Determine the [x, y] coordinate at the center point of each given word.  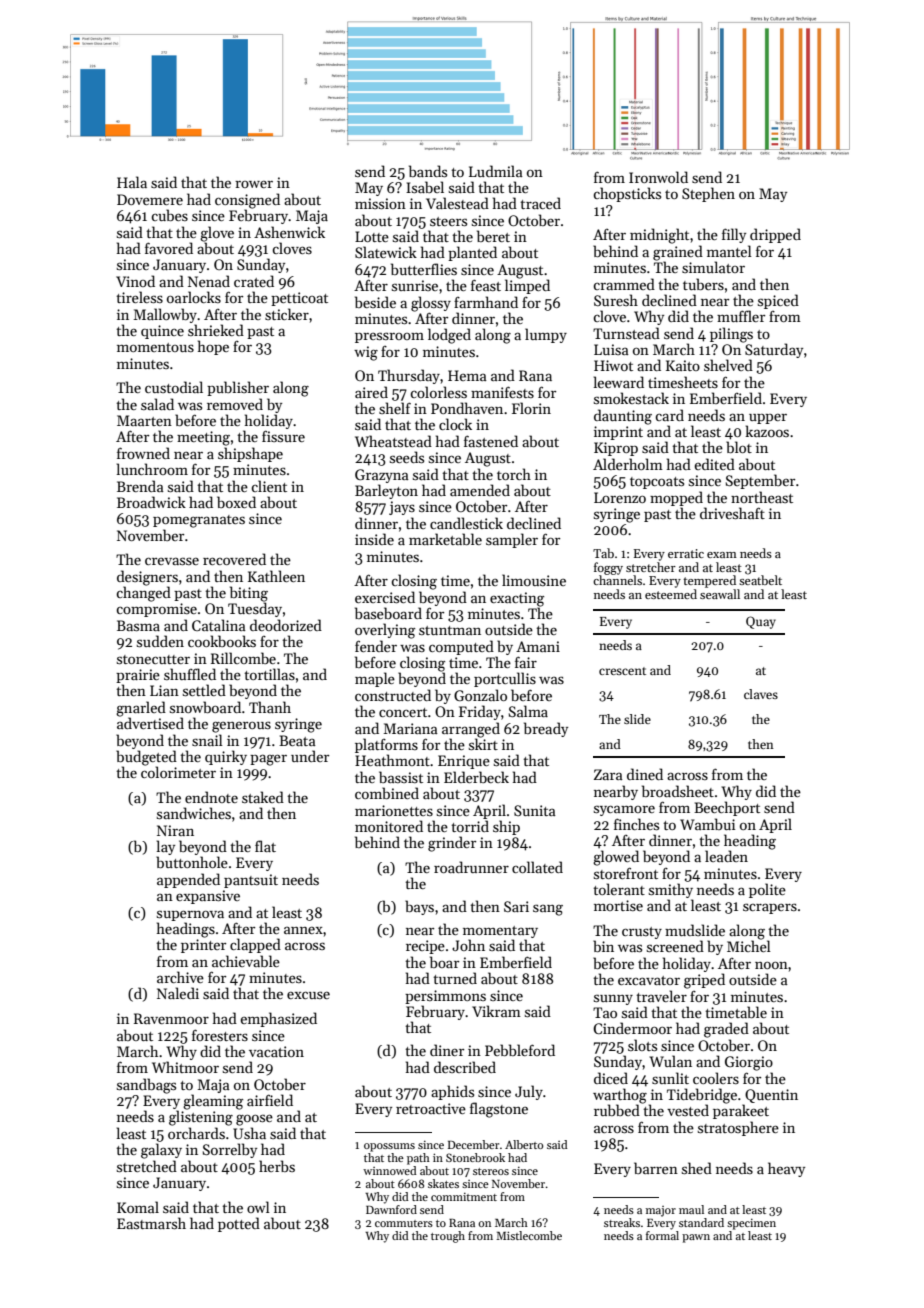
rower [254, 184]
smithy [671, 890]
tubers [703, 284]
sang [548, 910]
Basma [138, 625]
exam [722, 555]
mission [380, 203]
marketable [445, 539]
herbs [277, 1166]
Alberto [524, 1144]
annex [303, 930]
